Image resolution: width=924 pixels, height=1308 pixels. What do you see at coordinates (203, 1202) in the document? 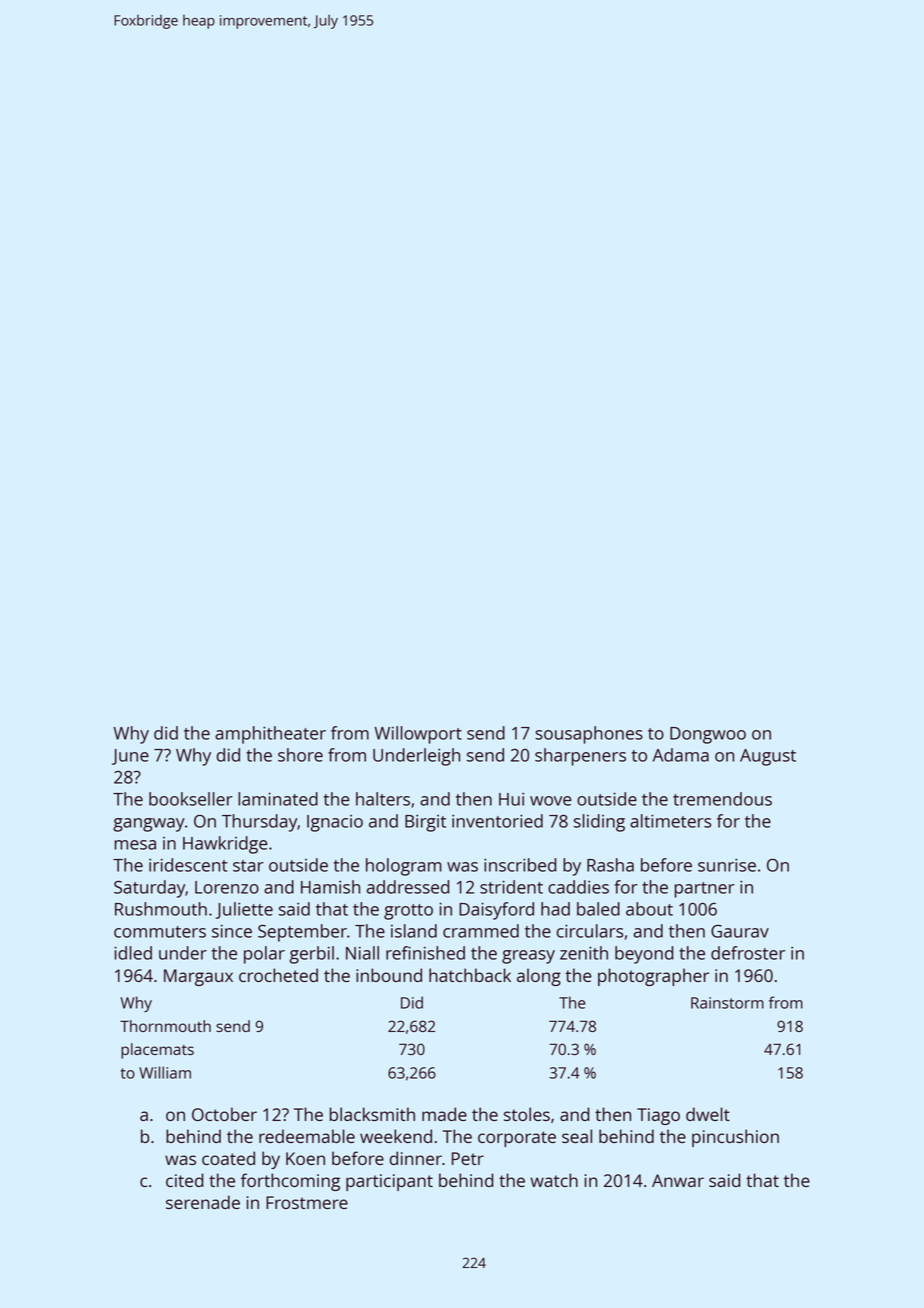
I see `serenade` at bounding box center [203, 1202].
